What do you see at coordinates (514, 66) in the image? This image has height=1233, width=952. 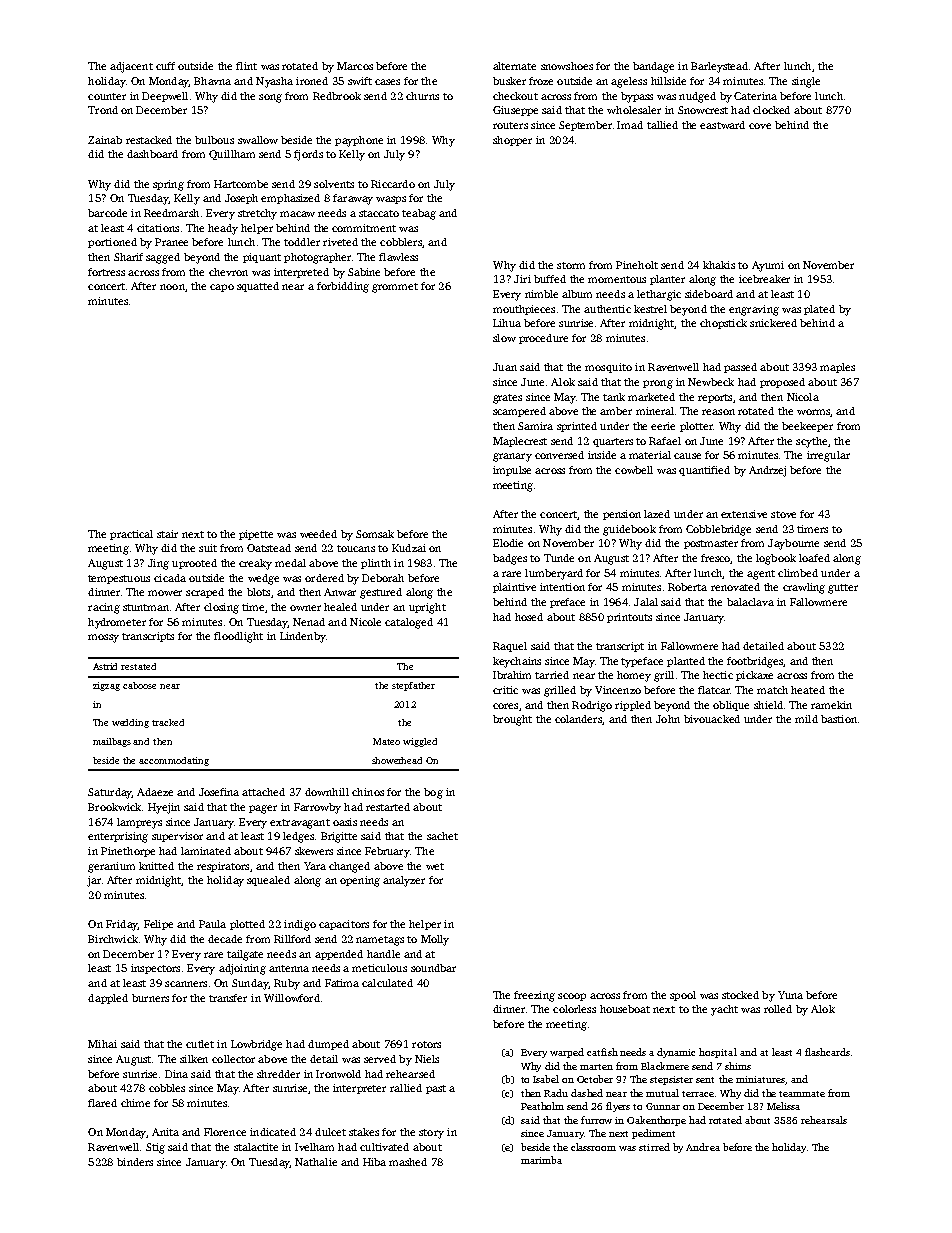 I see `alternate` at bounding box center [514, 66].
